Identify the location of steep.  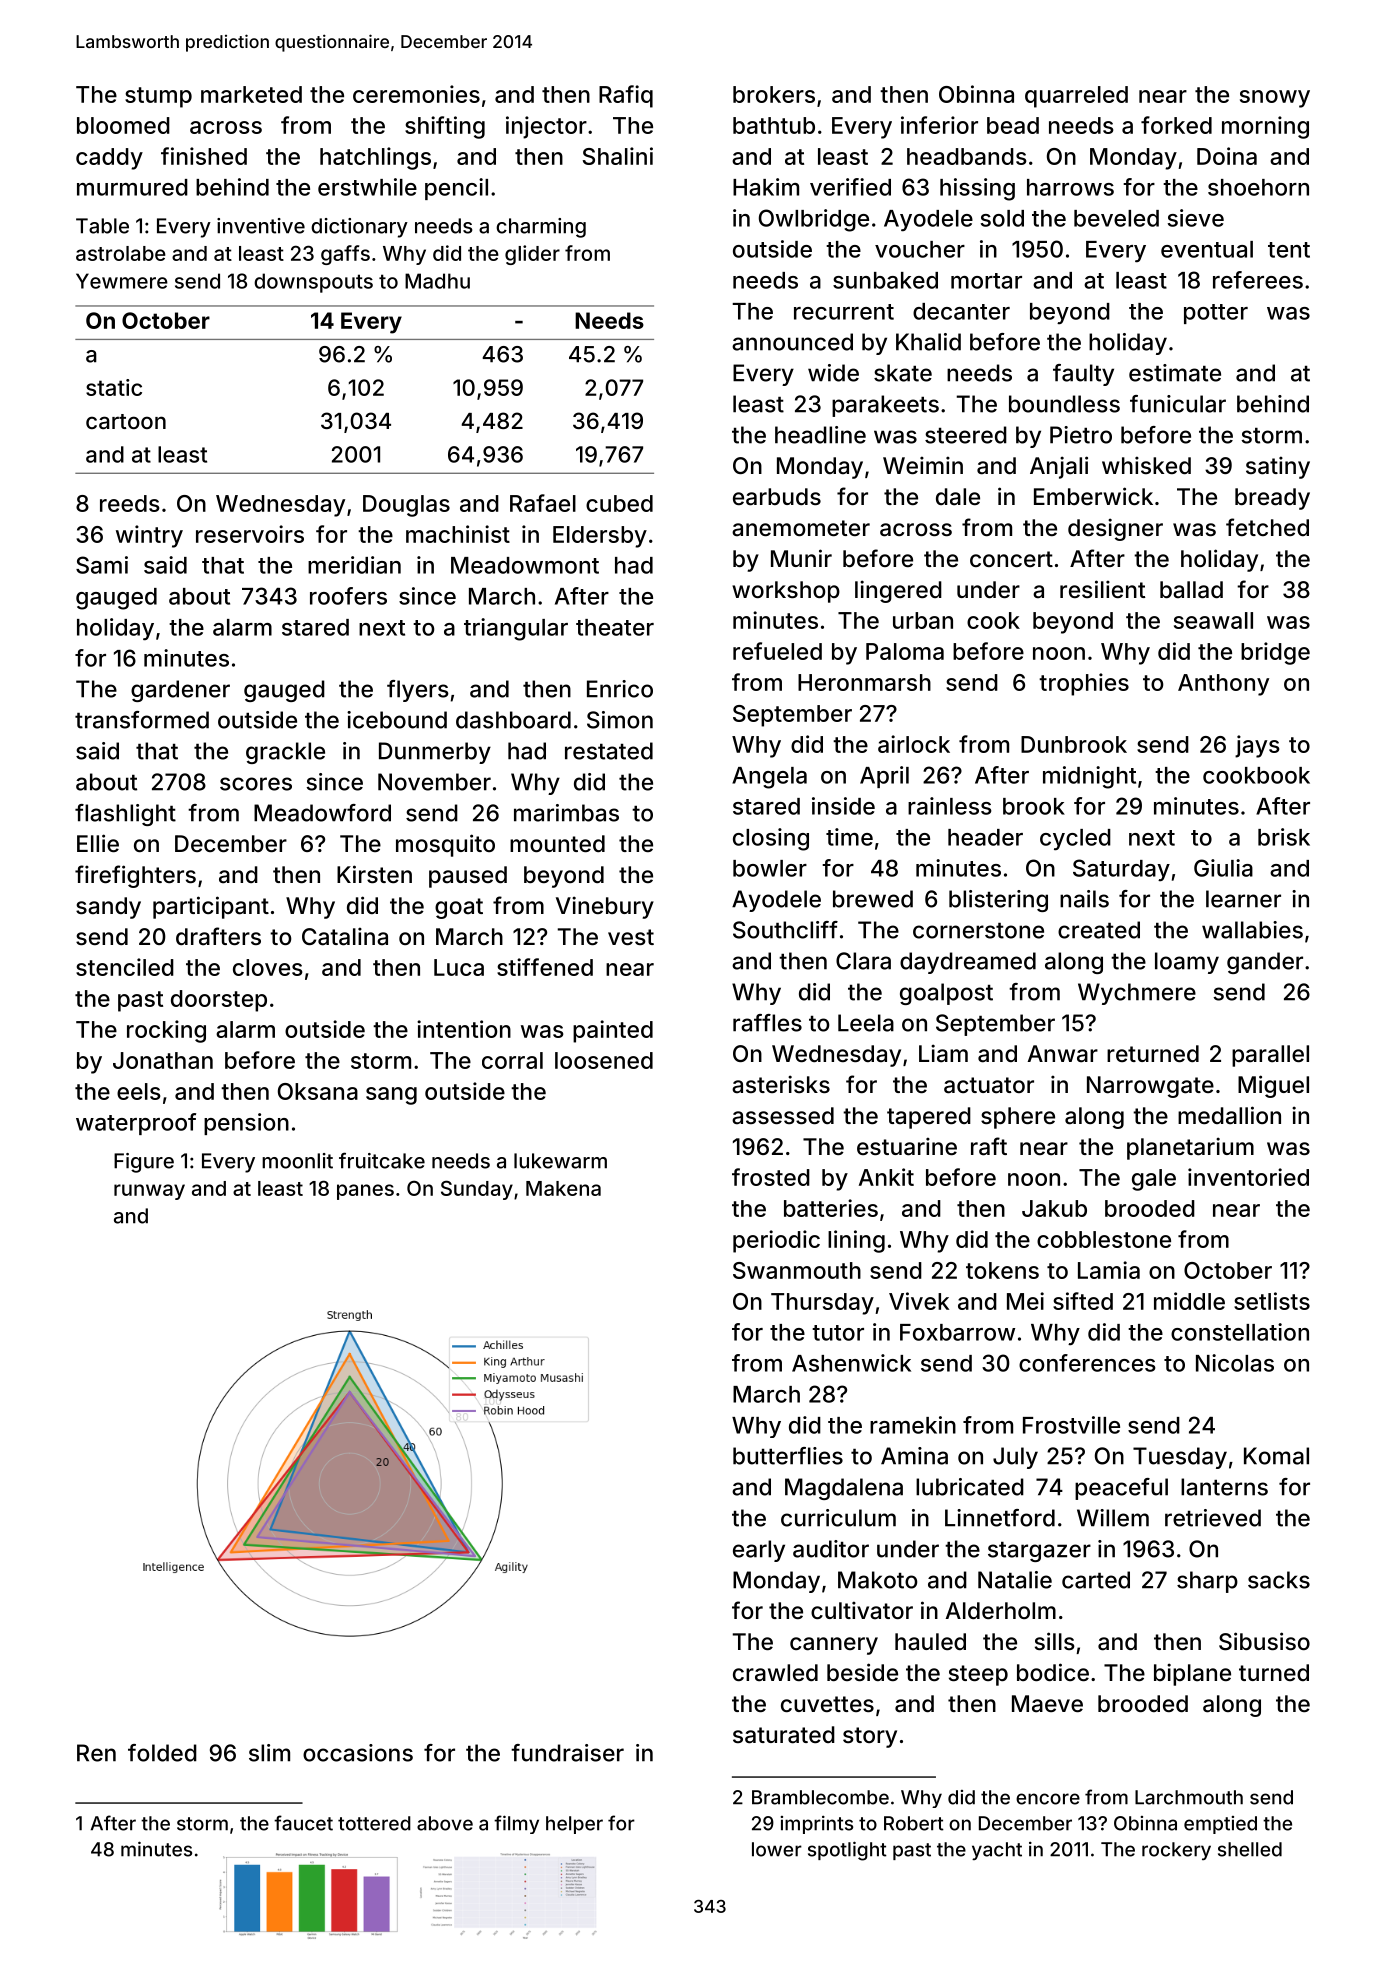
(978, 1675).
